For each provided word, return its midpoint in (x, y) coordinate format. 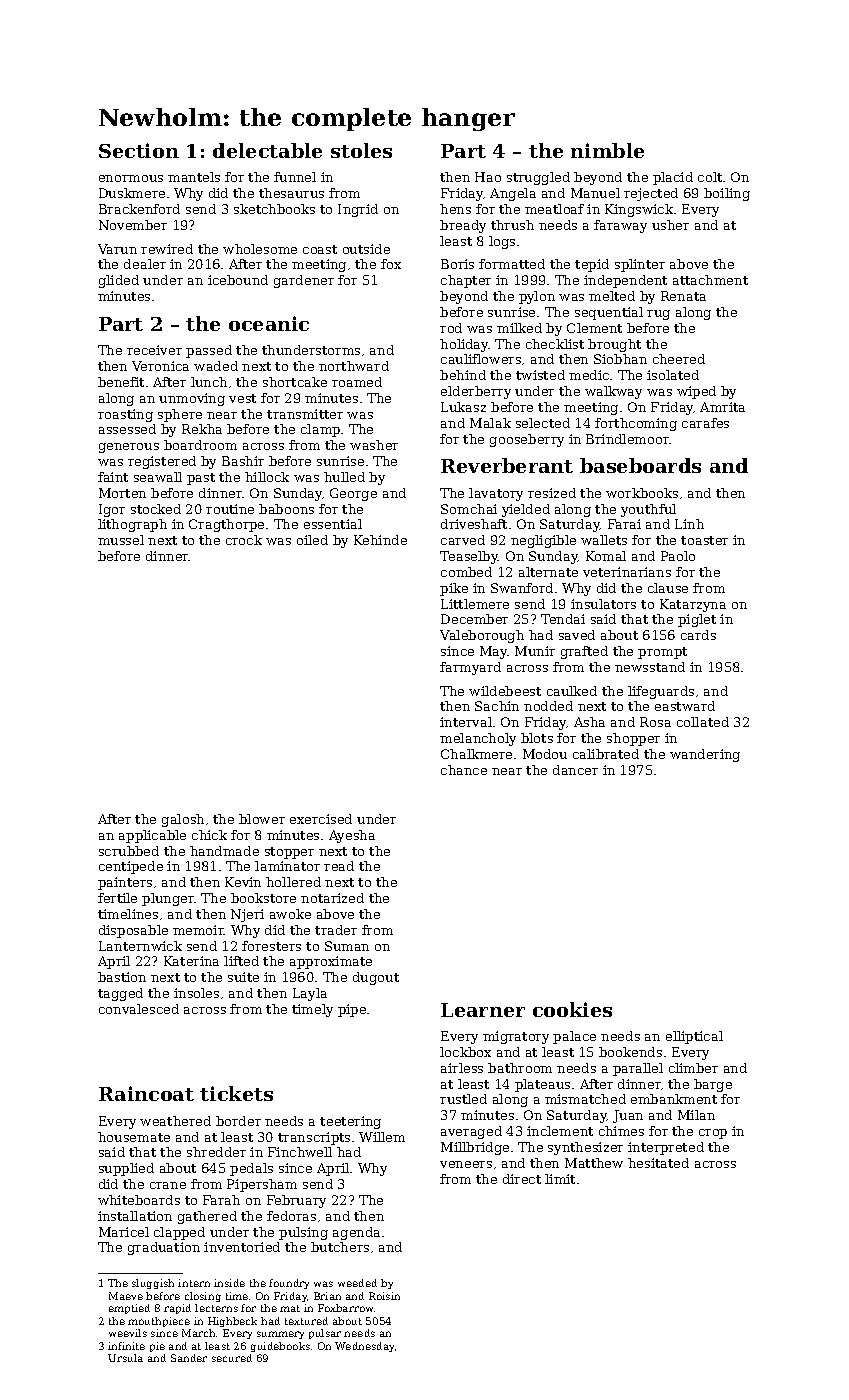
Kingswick (639, 210)
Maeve (126, 1296)
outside (366, 249)
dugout (376, 978)
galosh (183, 820)
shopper (633, 739)
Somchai (469, 509)
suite (243, 977)
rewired (167, 249)
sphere (180, 415)
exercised (321, 819)
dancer (575, 770)
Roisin (384, 1296)
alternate (548, 572)
